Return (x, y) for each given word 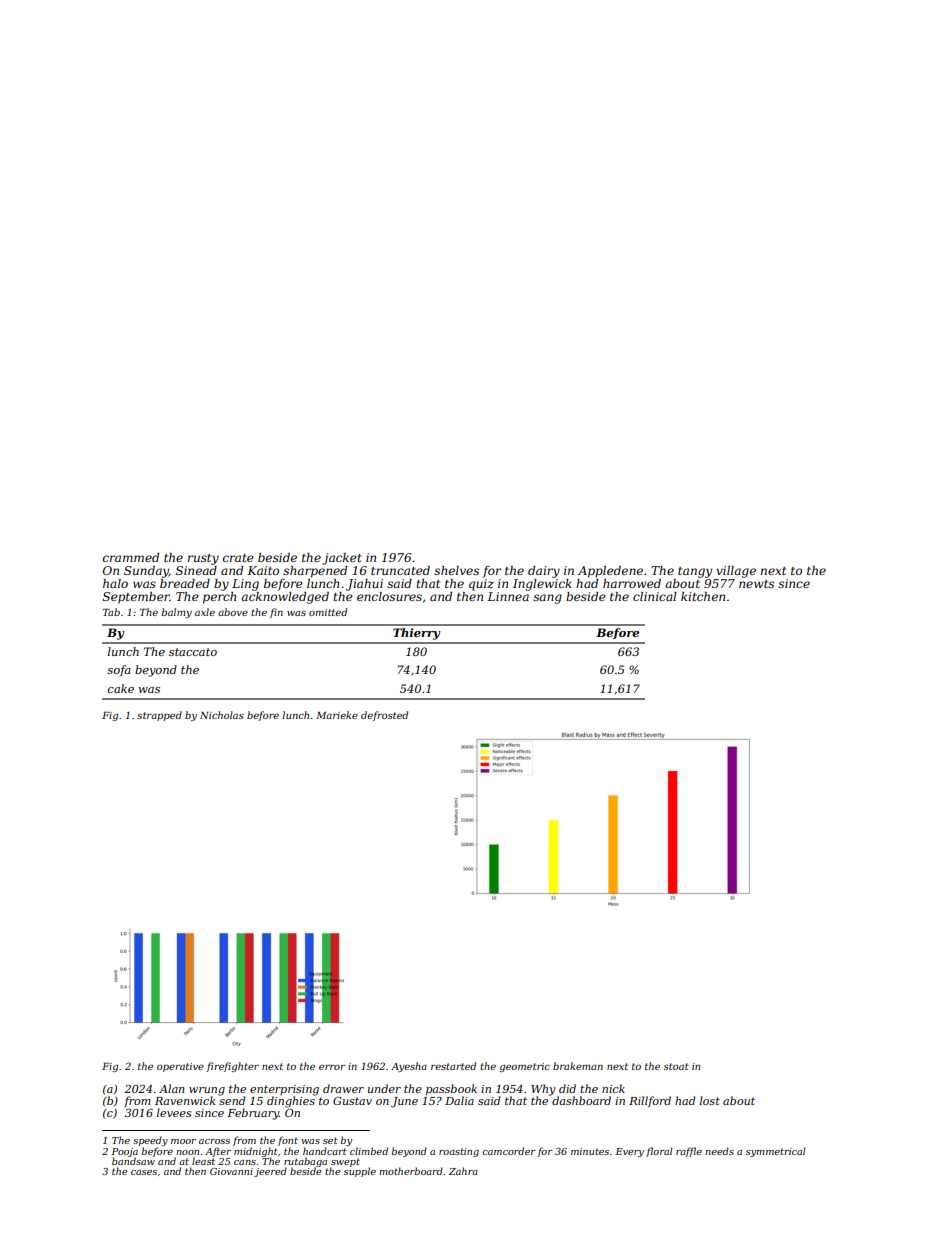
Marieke (337, 715)
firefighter (232, 1067)
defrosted (384, 716)
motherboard (411, 1171)
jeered (270, 1172)
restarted (453, 1066)
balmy (177, 613)
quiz (481, 585)
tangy (695, 572)
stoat (676, 1066)
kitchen (703, 596)
